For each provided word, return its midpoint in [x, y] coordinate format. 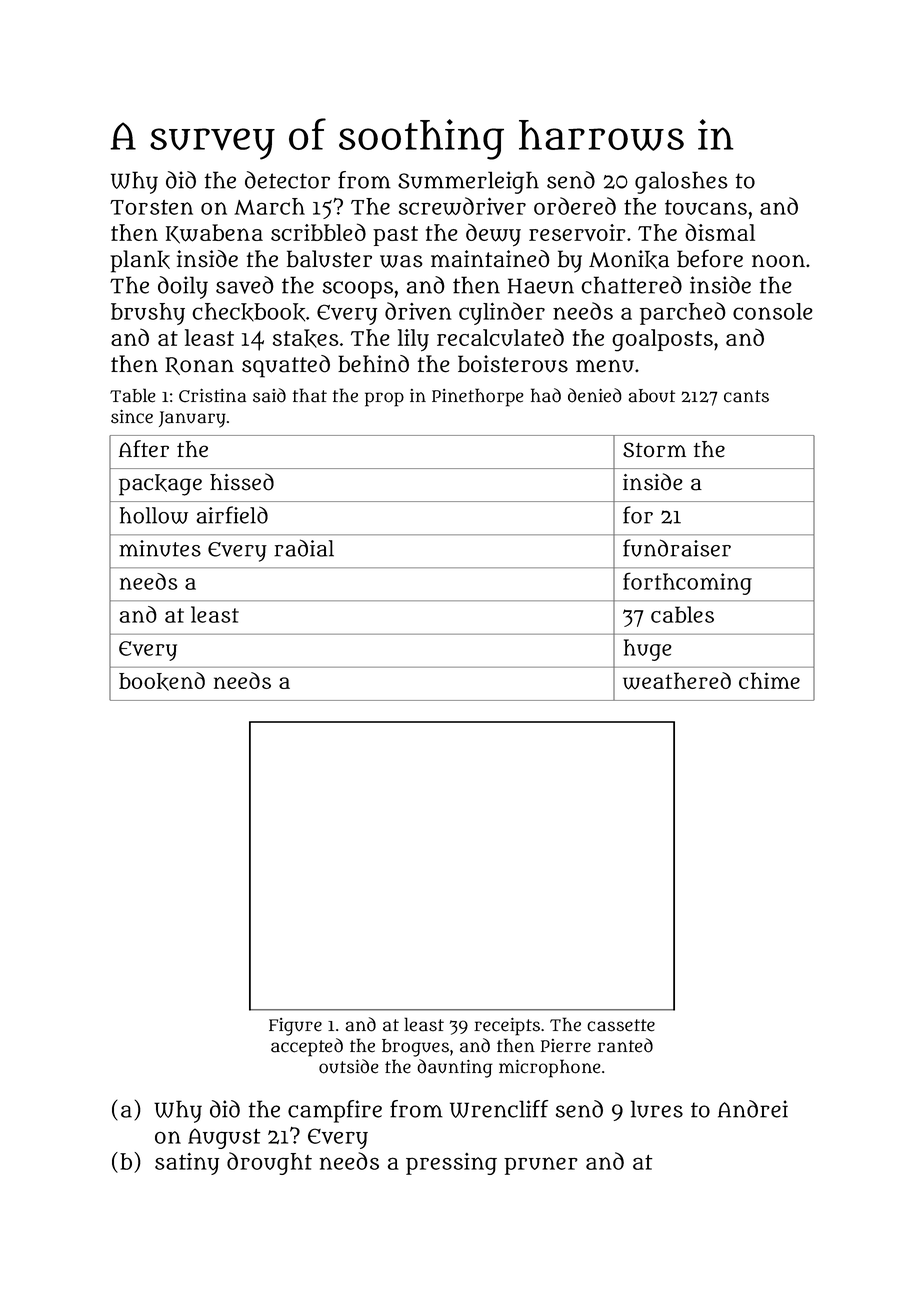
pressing [451, 1164]
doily [183, 287]
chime [769, 680]
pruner [541, 1166]
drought [269, 1163]
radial [304, 548]
